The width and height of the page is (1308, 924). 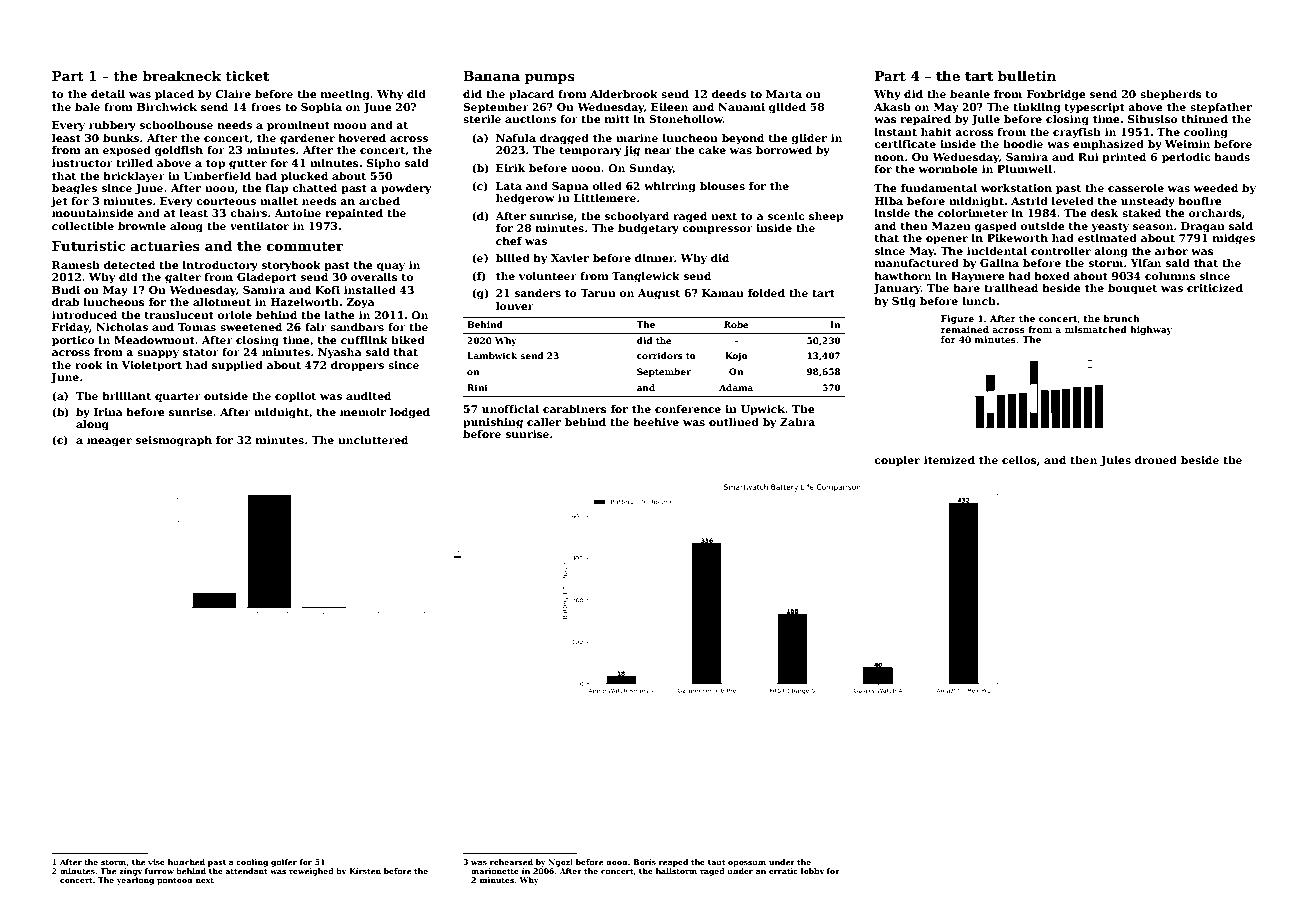 I want to click on quarter, so click(x=178, y=397).
